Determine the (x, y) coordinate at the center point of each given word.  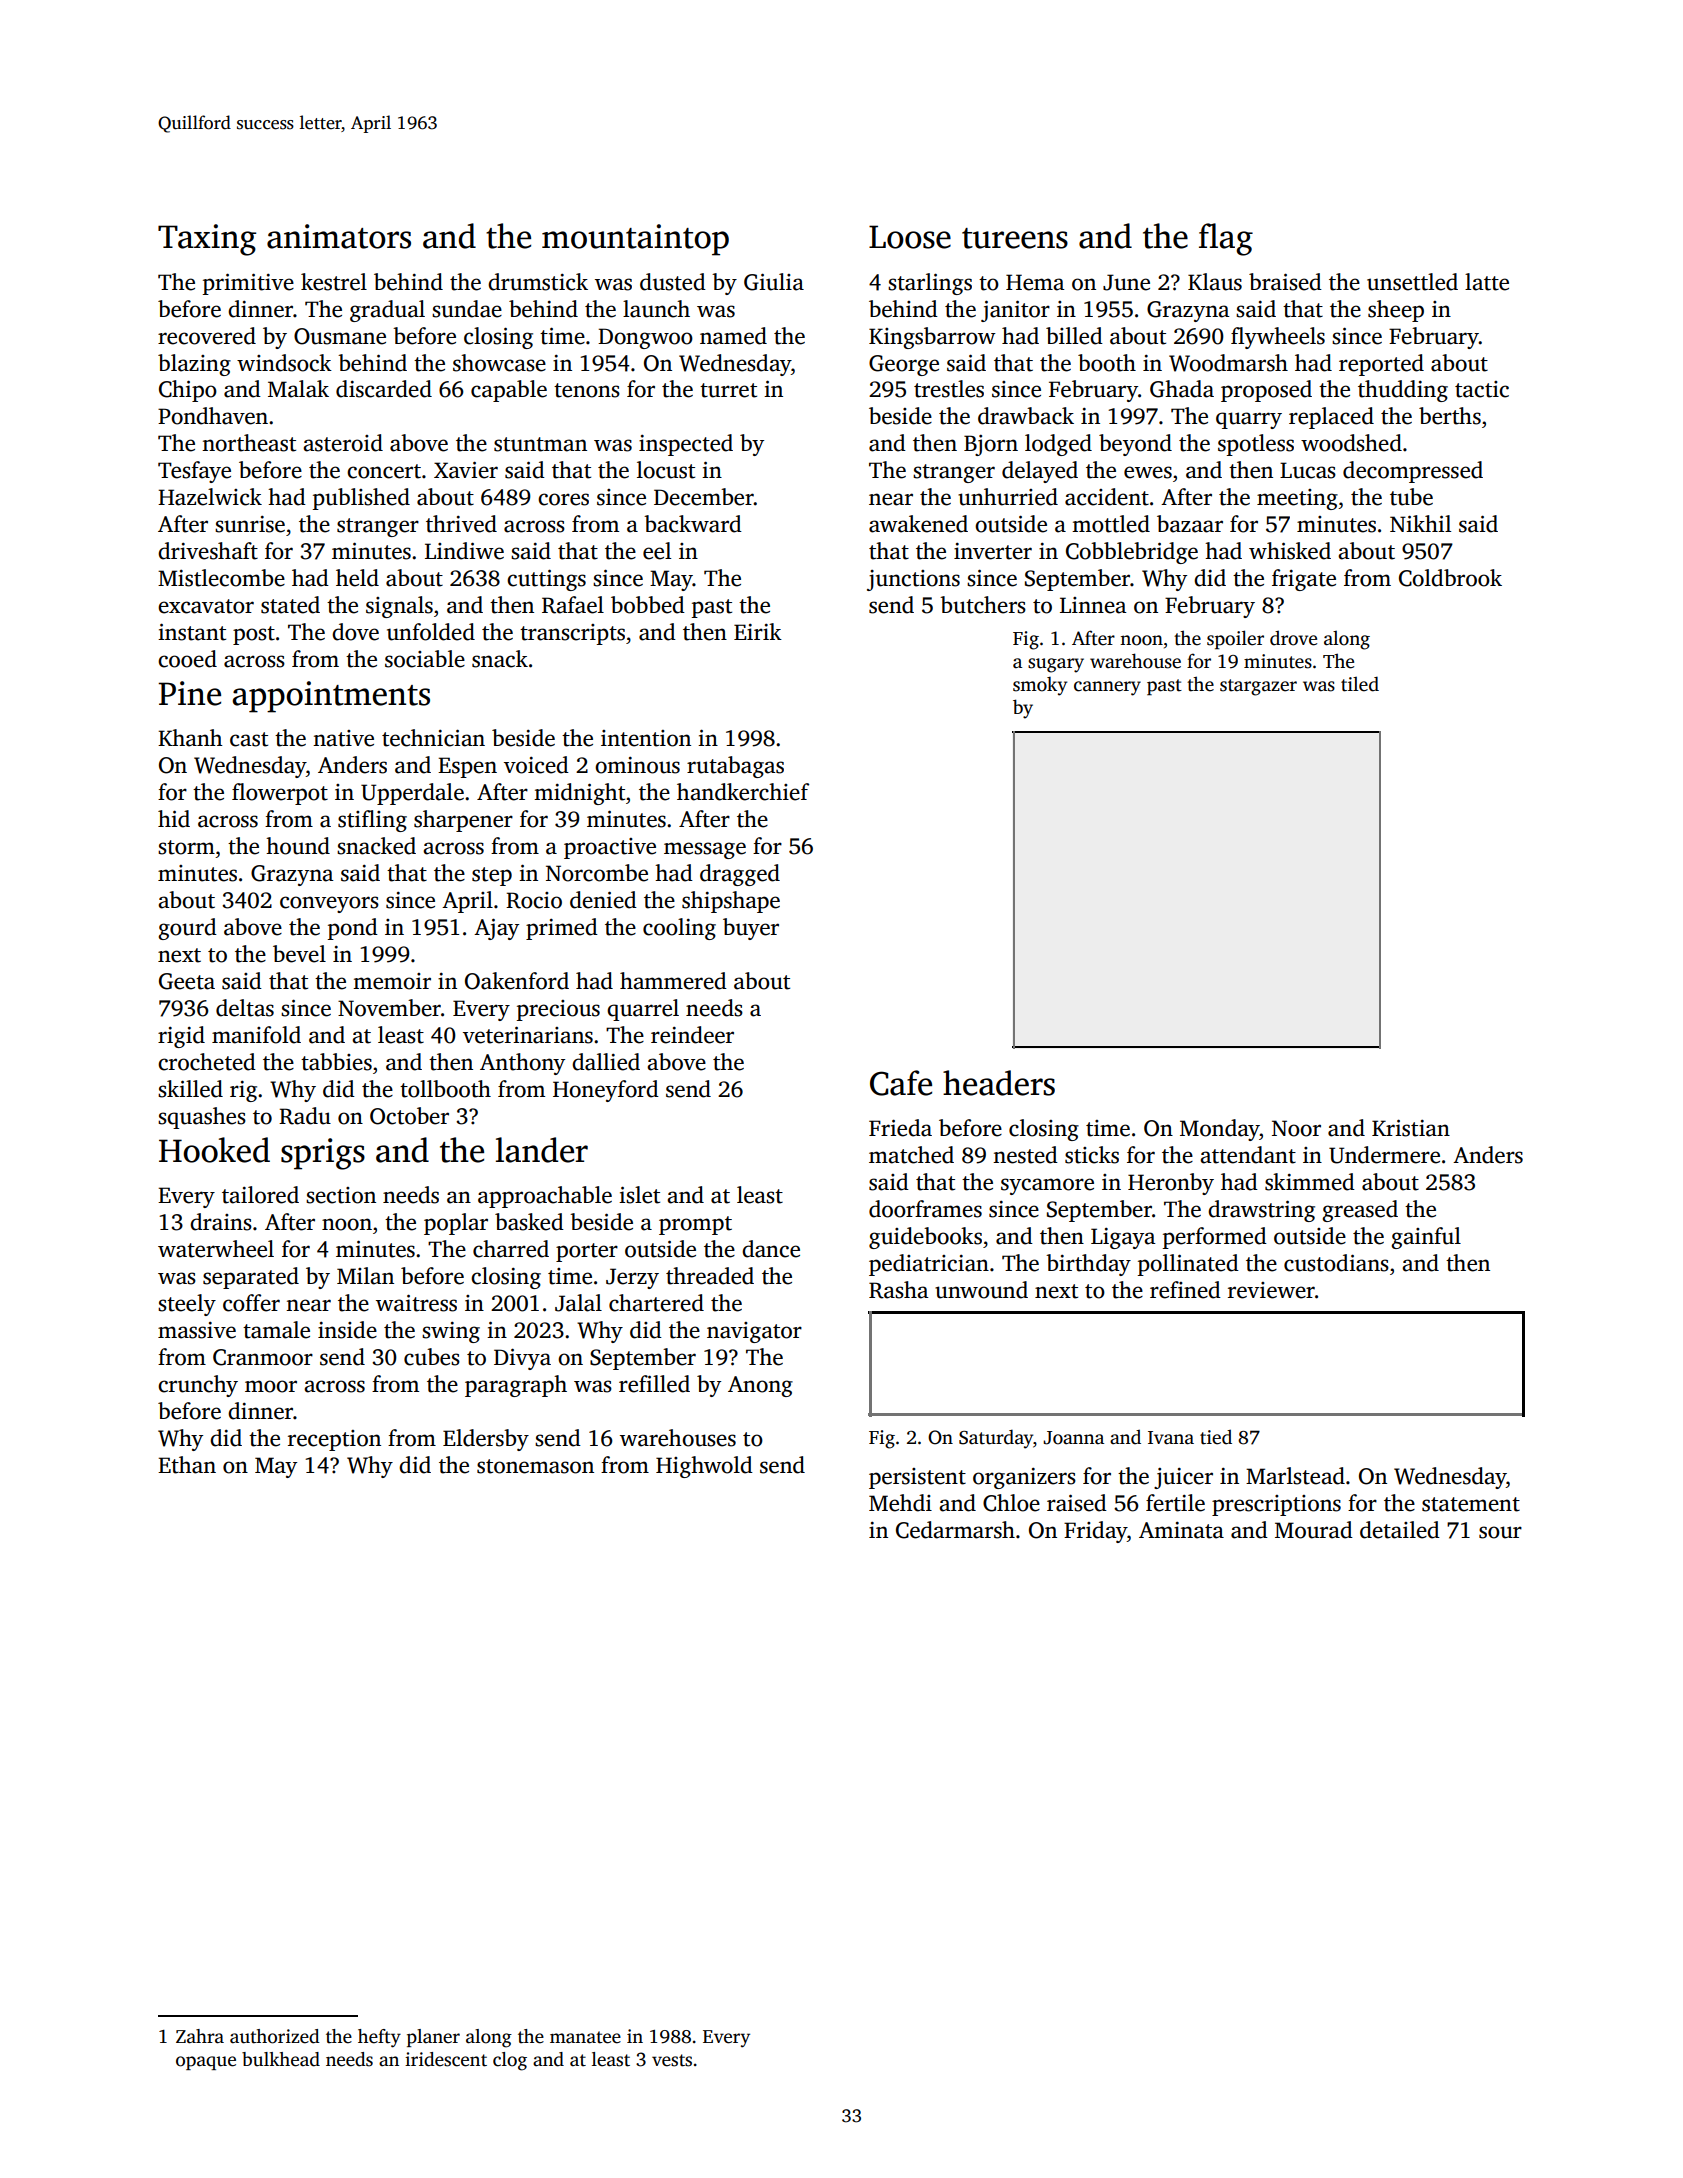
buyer (751, 929)
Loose (910, 237)
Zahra (200, 2036)
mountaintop (635, 240)
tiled (1360, 684)
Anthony (522, 1064)
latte (1487, 282)
